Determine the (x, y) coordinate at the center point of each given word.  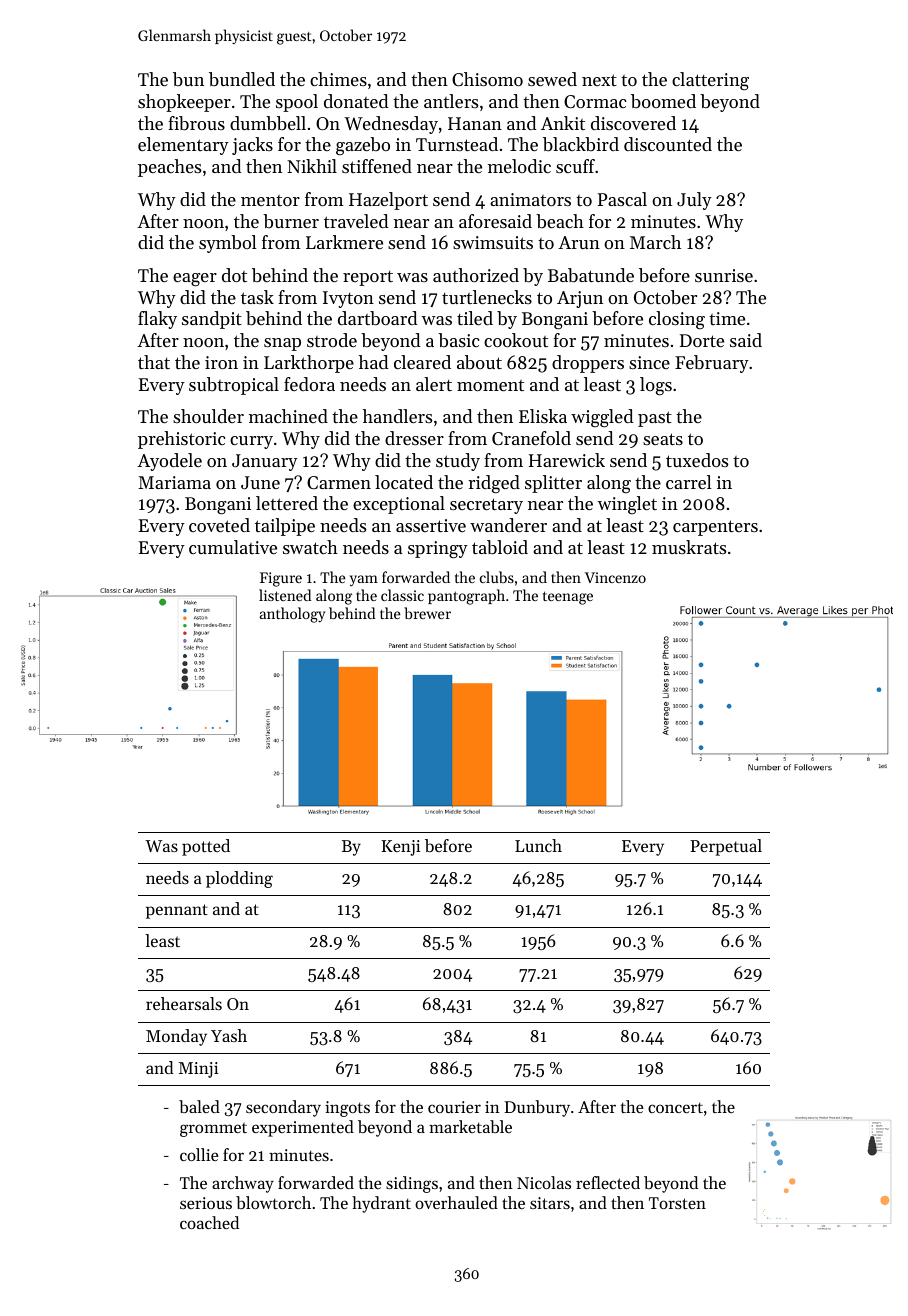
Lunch (538, 845)
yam (364, 581)
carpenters (715, 528)
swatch (310, 547)
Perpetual (726, 847)
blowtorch (273, 1202)
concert (675, 1107)
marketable (470, 1126)
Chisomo (487, 79)
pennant (177, 911)
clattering (710, 81)
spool (297, 103)
